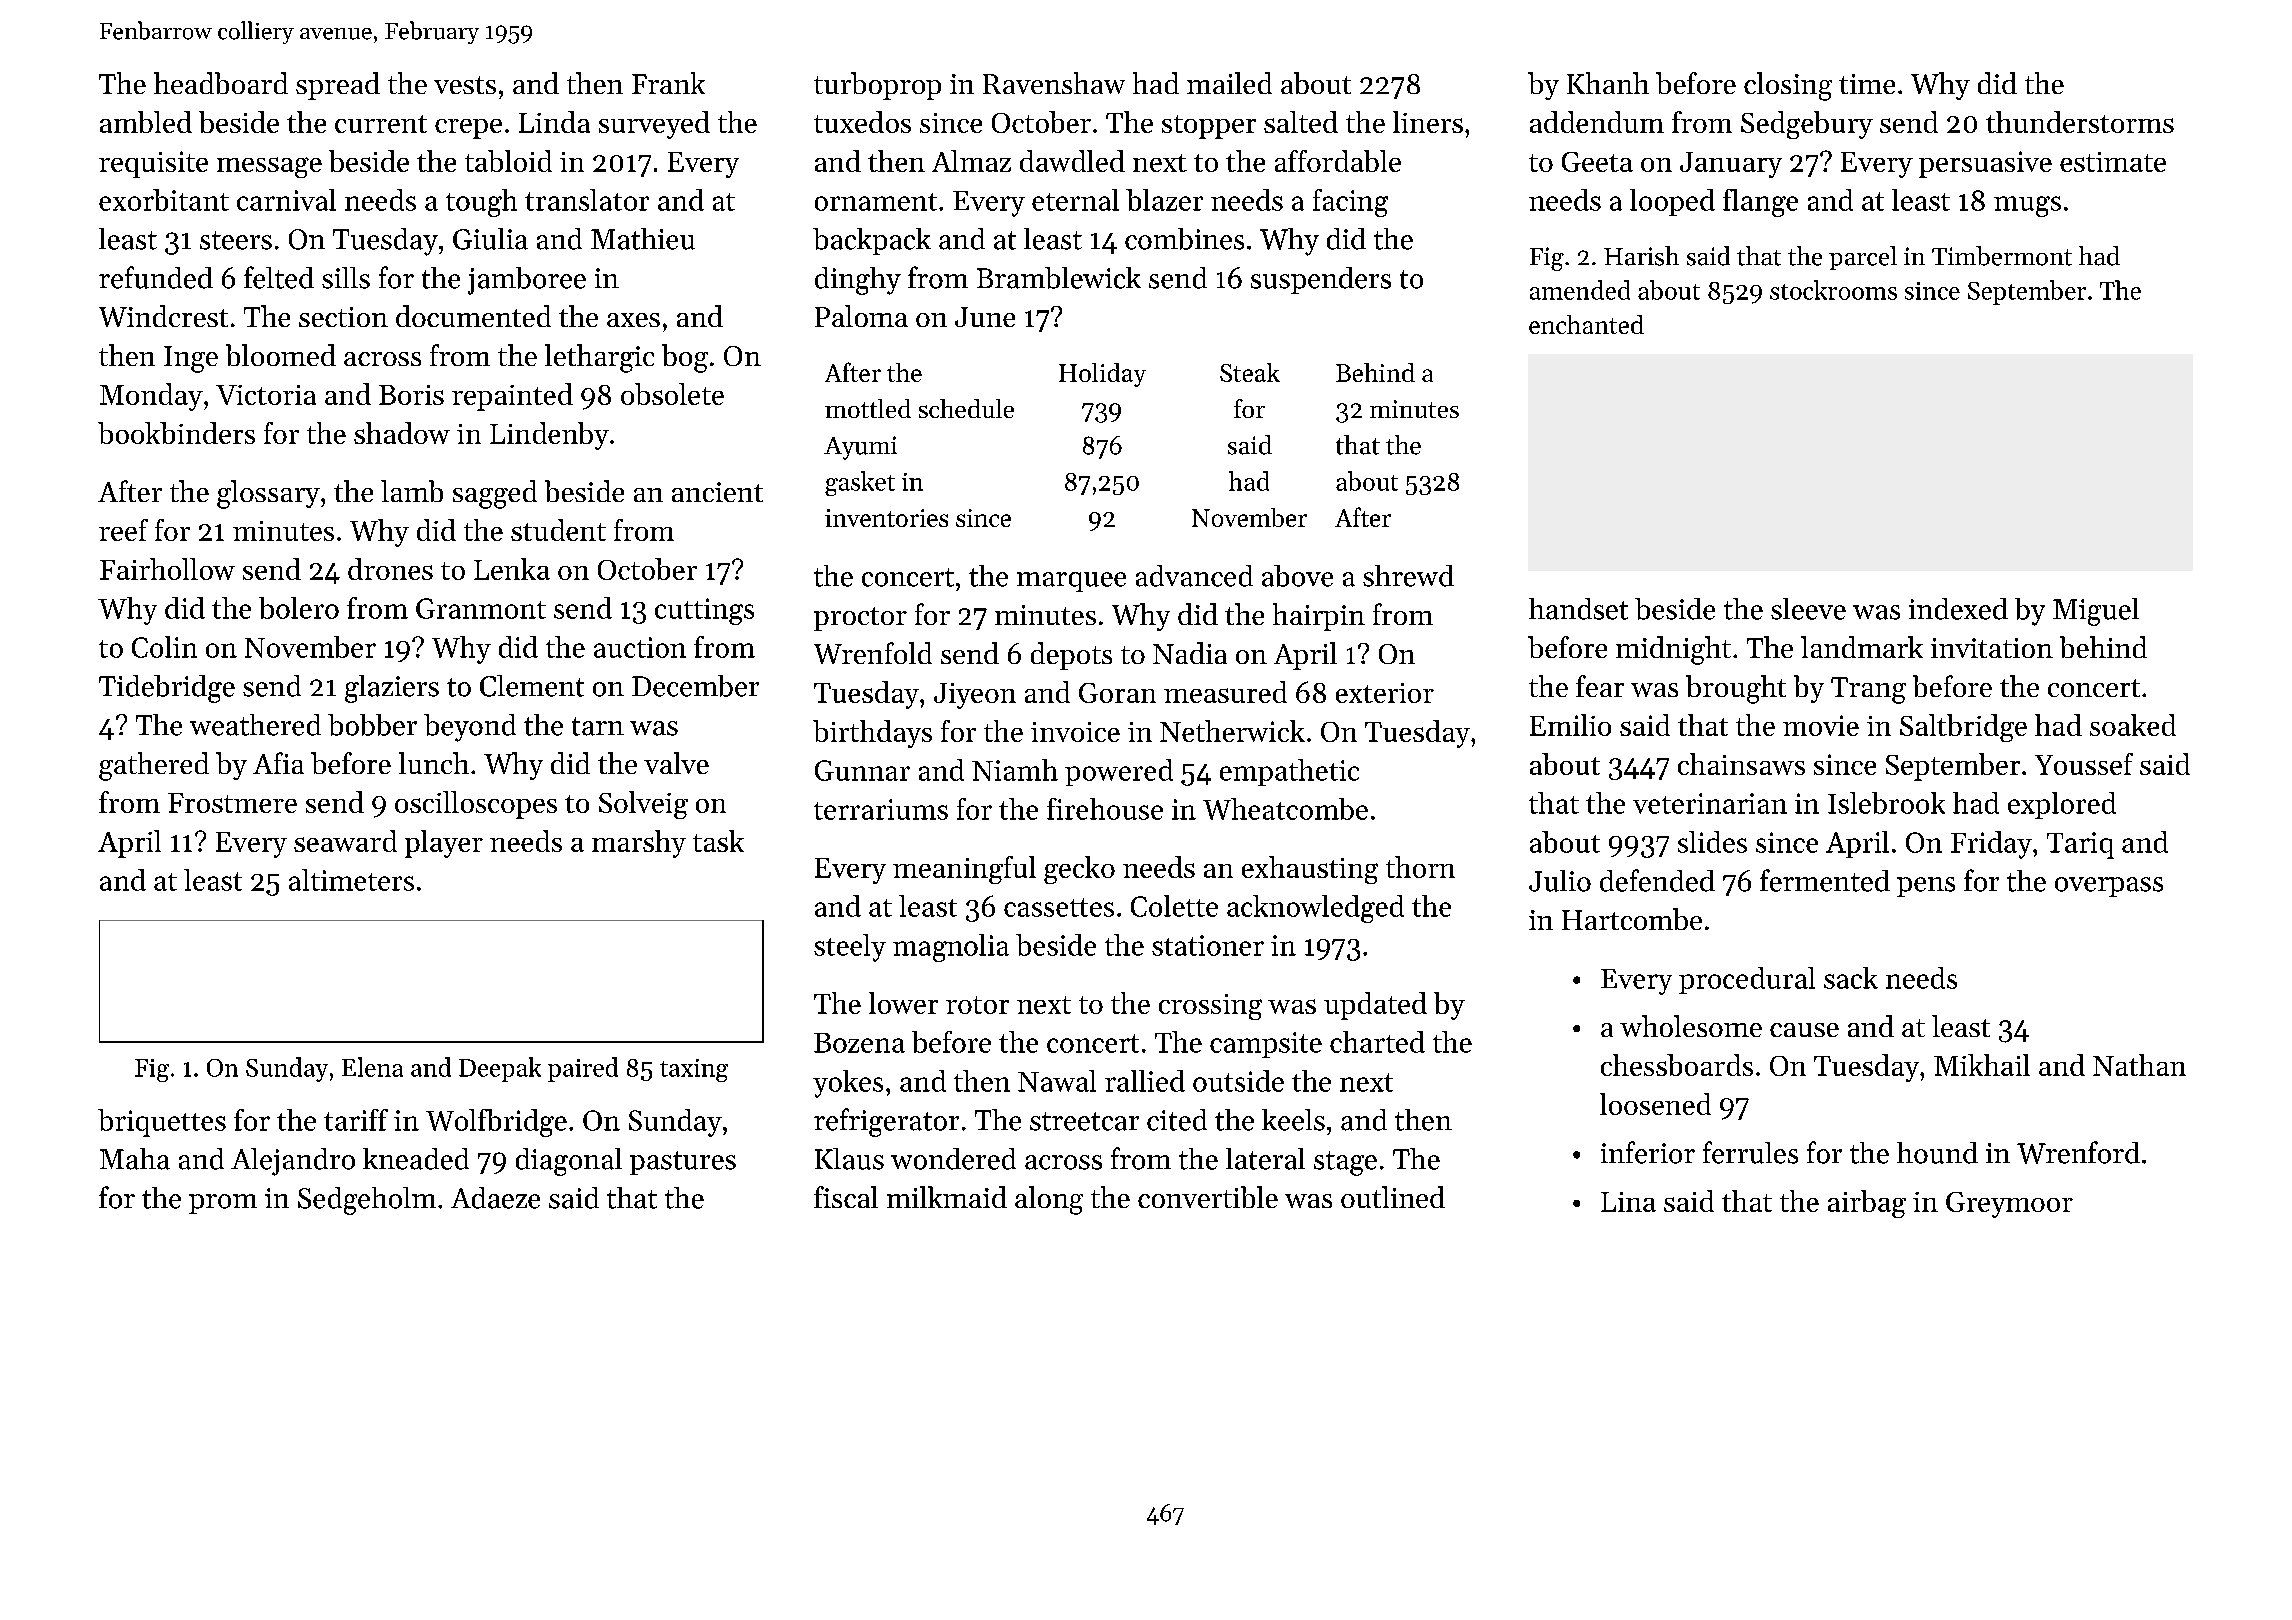 The width and height of the screenshot is (2292, 1620). Describe the element at coordinates (412, 491) in the screenshot. I see `lamb` at that location.
